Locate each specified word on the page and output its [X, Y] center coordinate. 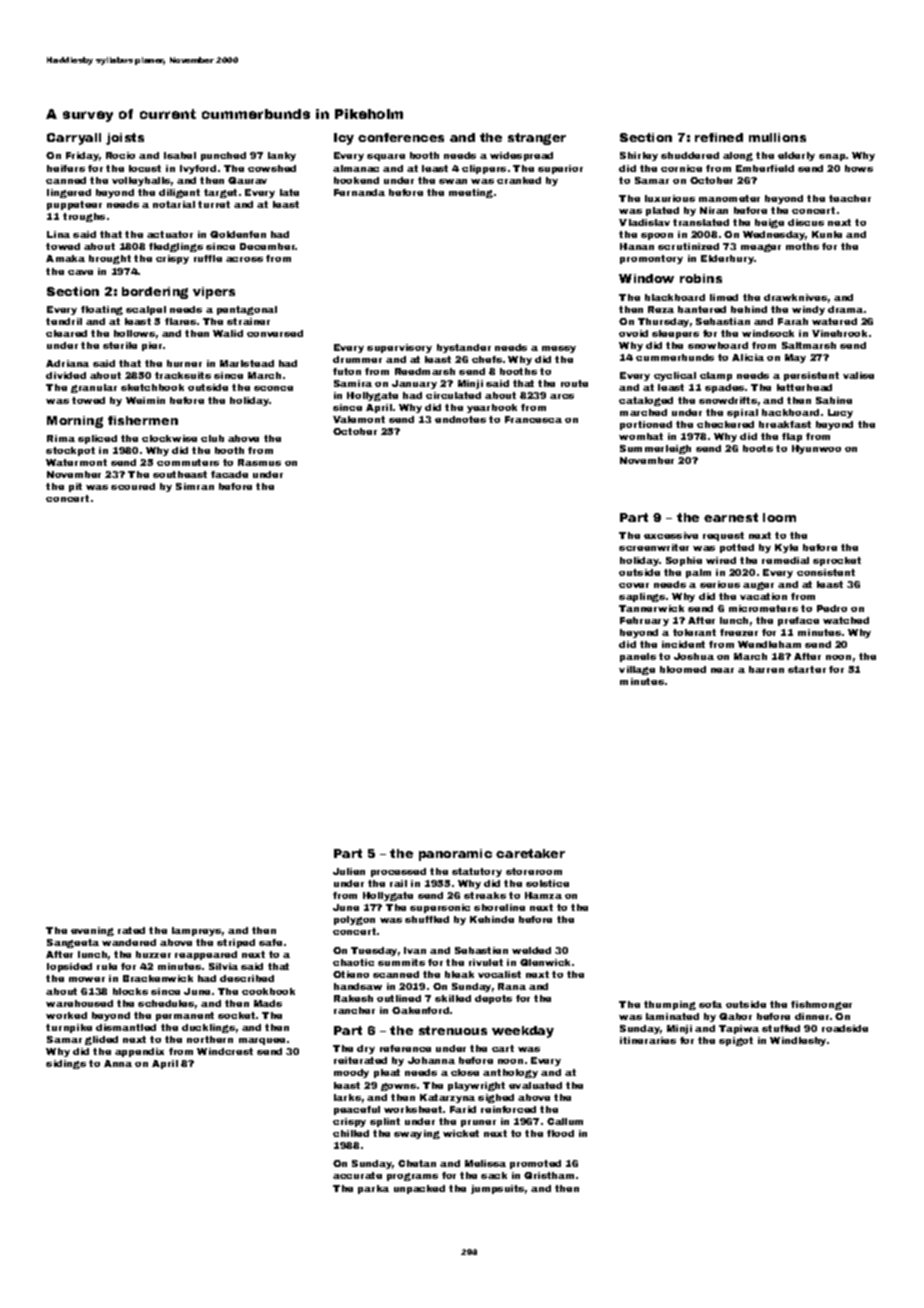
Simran [195, 486]
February [644, 621]
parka [373, 1189]
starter [807, 669]
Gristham [549, 1175]
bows [859, 168]
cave [80, 272]
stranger [537, 139]
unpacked [419, 1189]
